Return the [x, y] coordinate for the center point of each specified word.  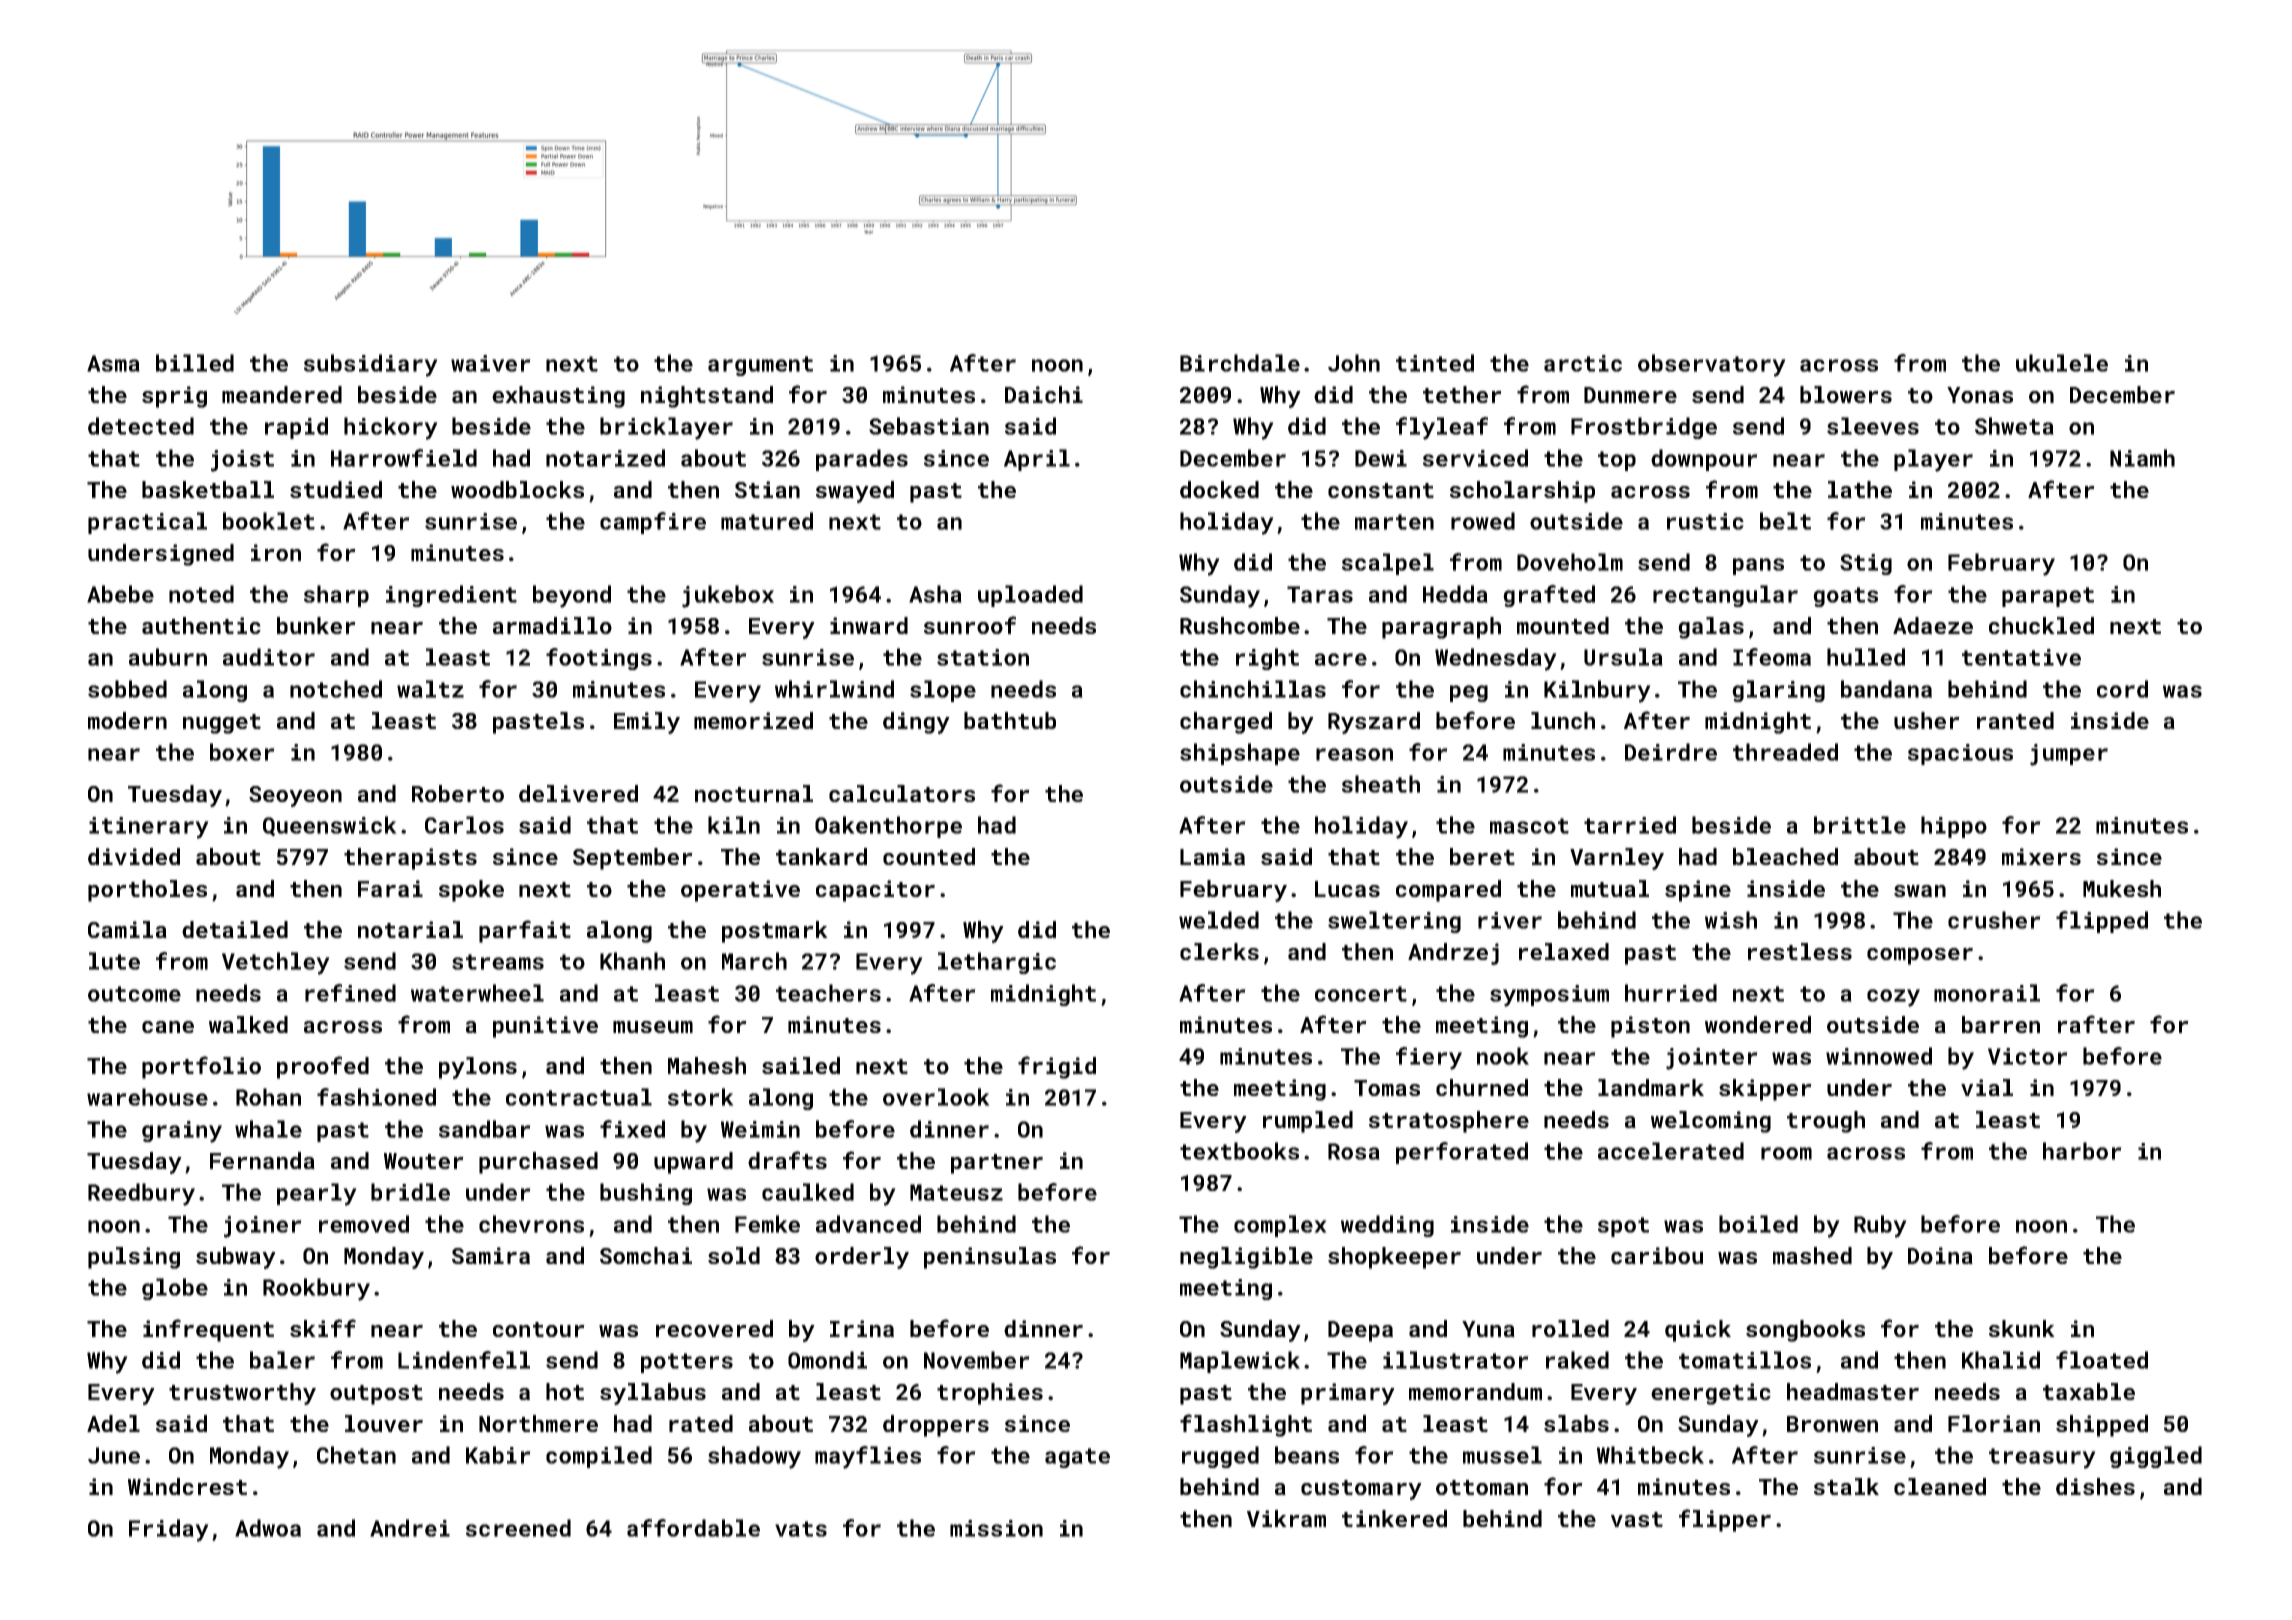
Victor [2028, 1056]
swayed [855, 492]
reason [1354, 754]
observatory [1712, 365]
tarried [1630, 825]
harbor [2082, 1151]
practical [147, 523]
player [1933, 460]
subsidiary [371, 365]
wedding [1387, 1226]
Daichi [1044, 394]
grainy [182, 1132]
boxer [242, 752]
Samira [491, 1255]
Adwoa [268, 1528]
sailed [801, 1065]
